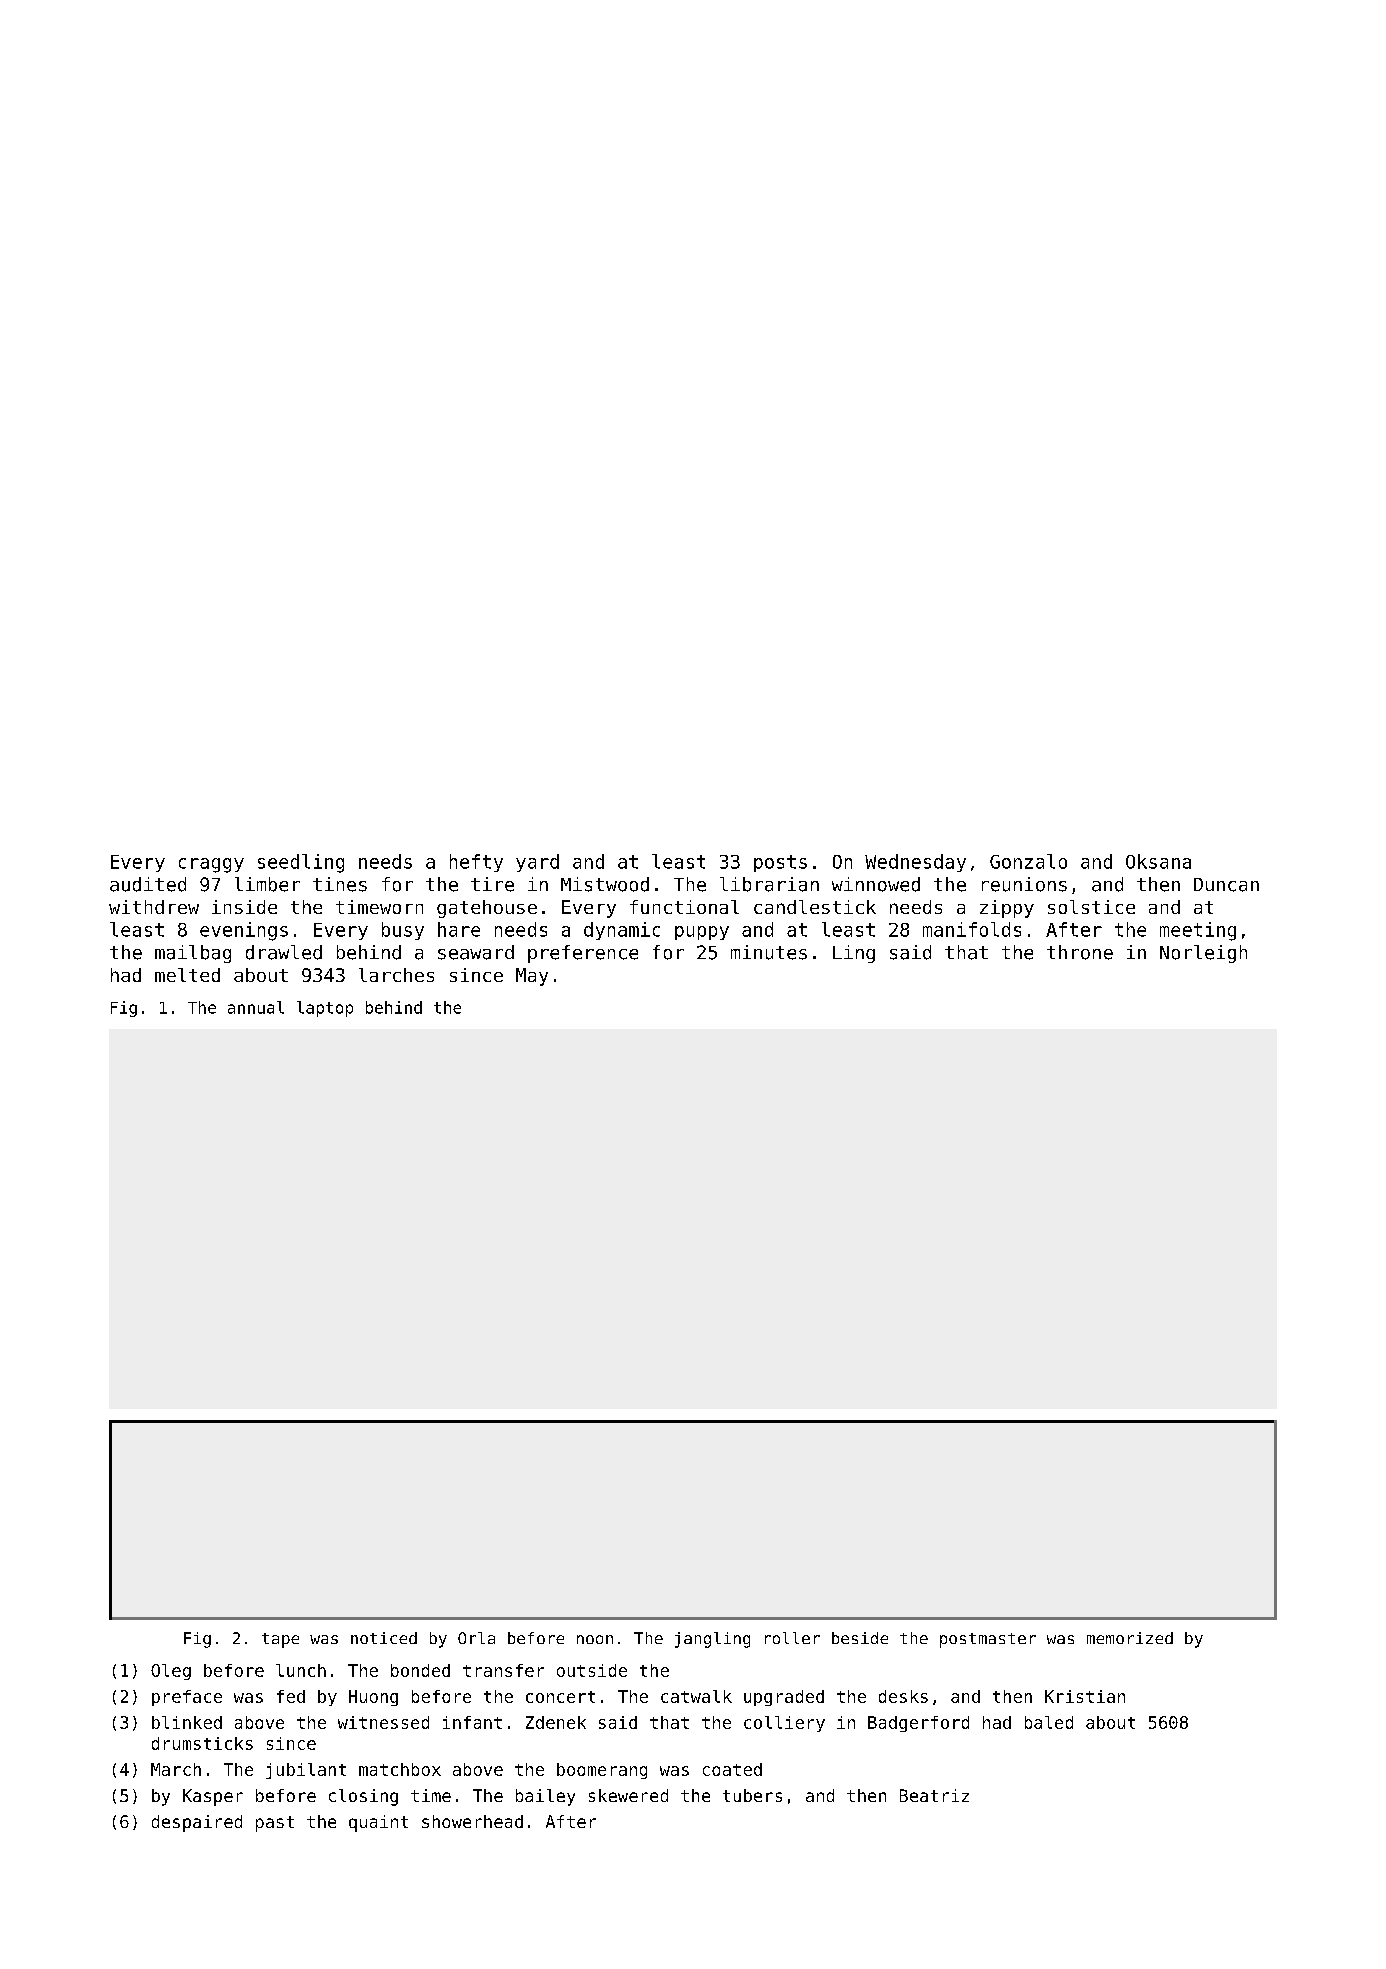 The width and height of the screenshot is (1386, 1969). Describe the element at coordinates (1080, 952) in the screenshot. I see `throne` at that location.
